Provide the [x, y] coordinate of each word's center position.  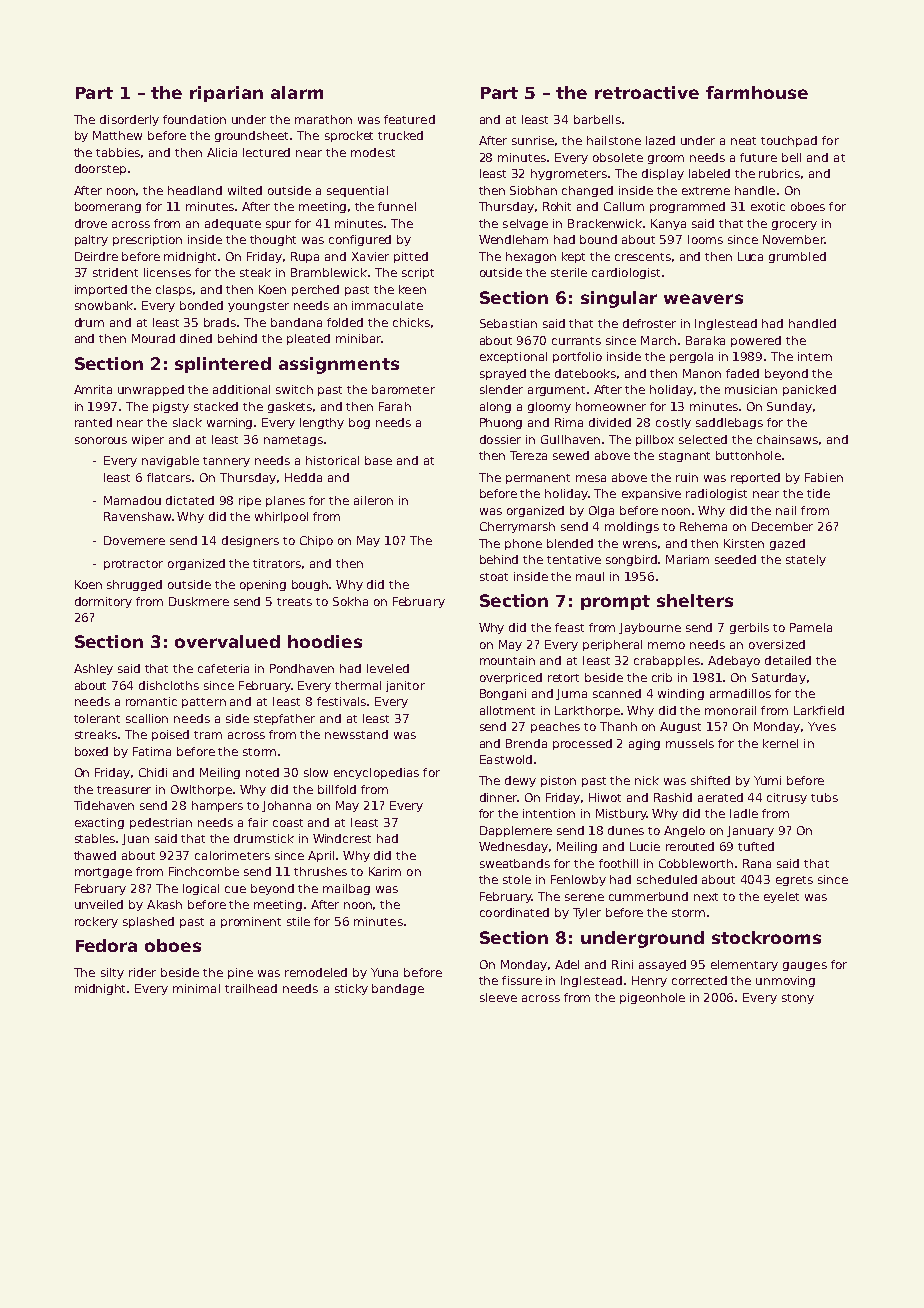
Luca [750, 256]
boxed [91, 751]
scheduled [667, 879]
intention [549, 813]
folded [345, 322]
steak [255, 272]
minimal [196, 988]
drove [91, 223]
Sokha [350, 601]
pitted [411, 257]
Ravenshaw [137, 516]
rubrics [779, 173]
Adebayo [734, 661]
